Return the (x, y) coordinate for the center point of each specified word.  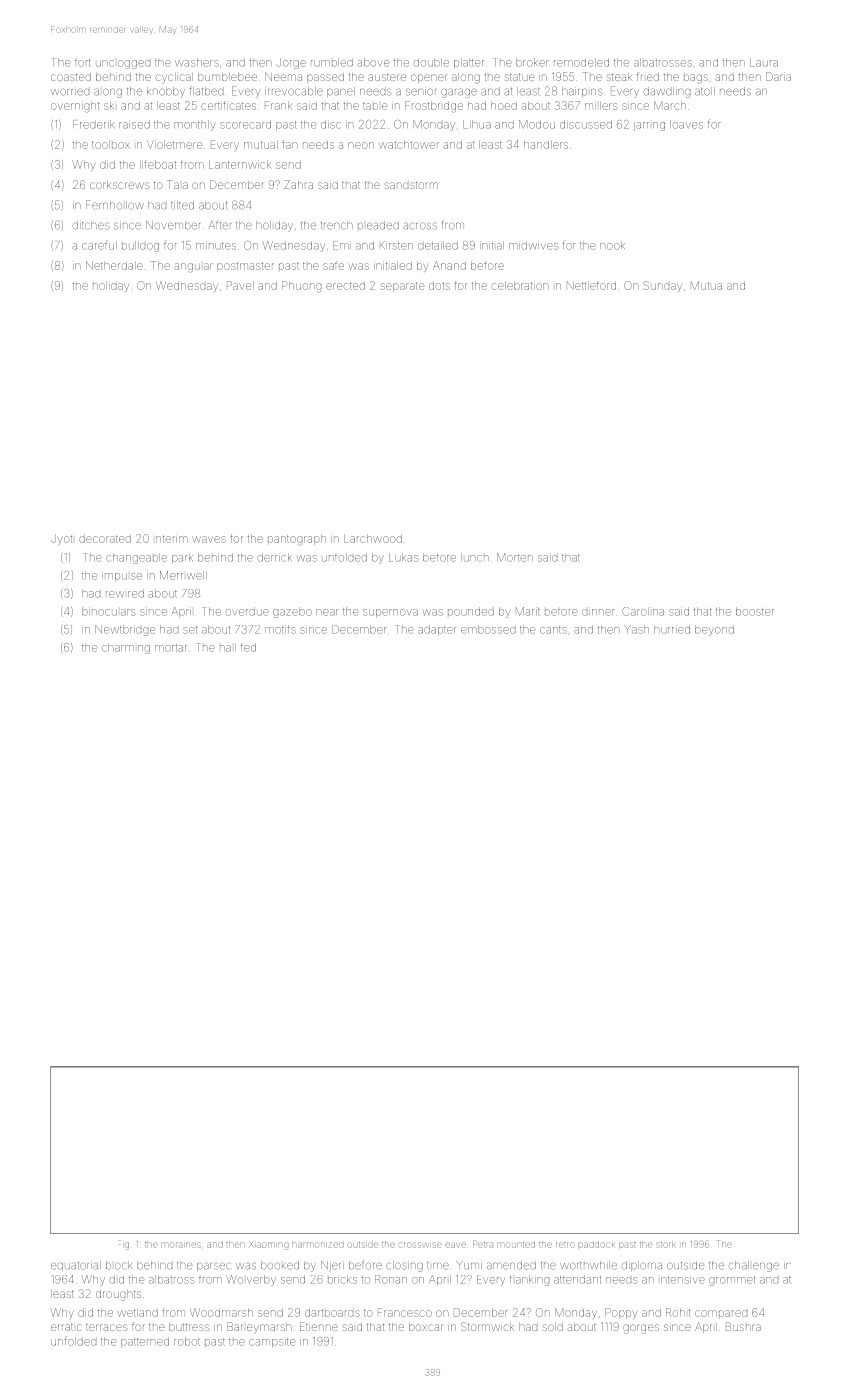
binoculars (108, 611)
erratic (66, 1327)
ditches (91, 225)
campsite (272, 1342)
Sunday (662, 286)
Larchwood (373, 539)
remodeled (581, 62)
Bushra (743, 1326)
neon (361, 145)
